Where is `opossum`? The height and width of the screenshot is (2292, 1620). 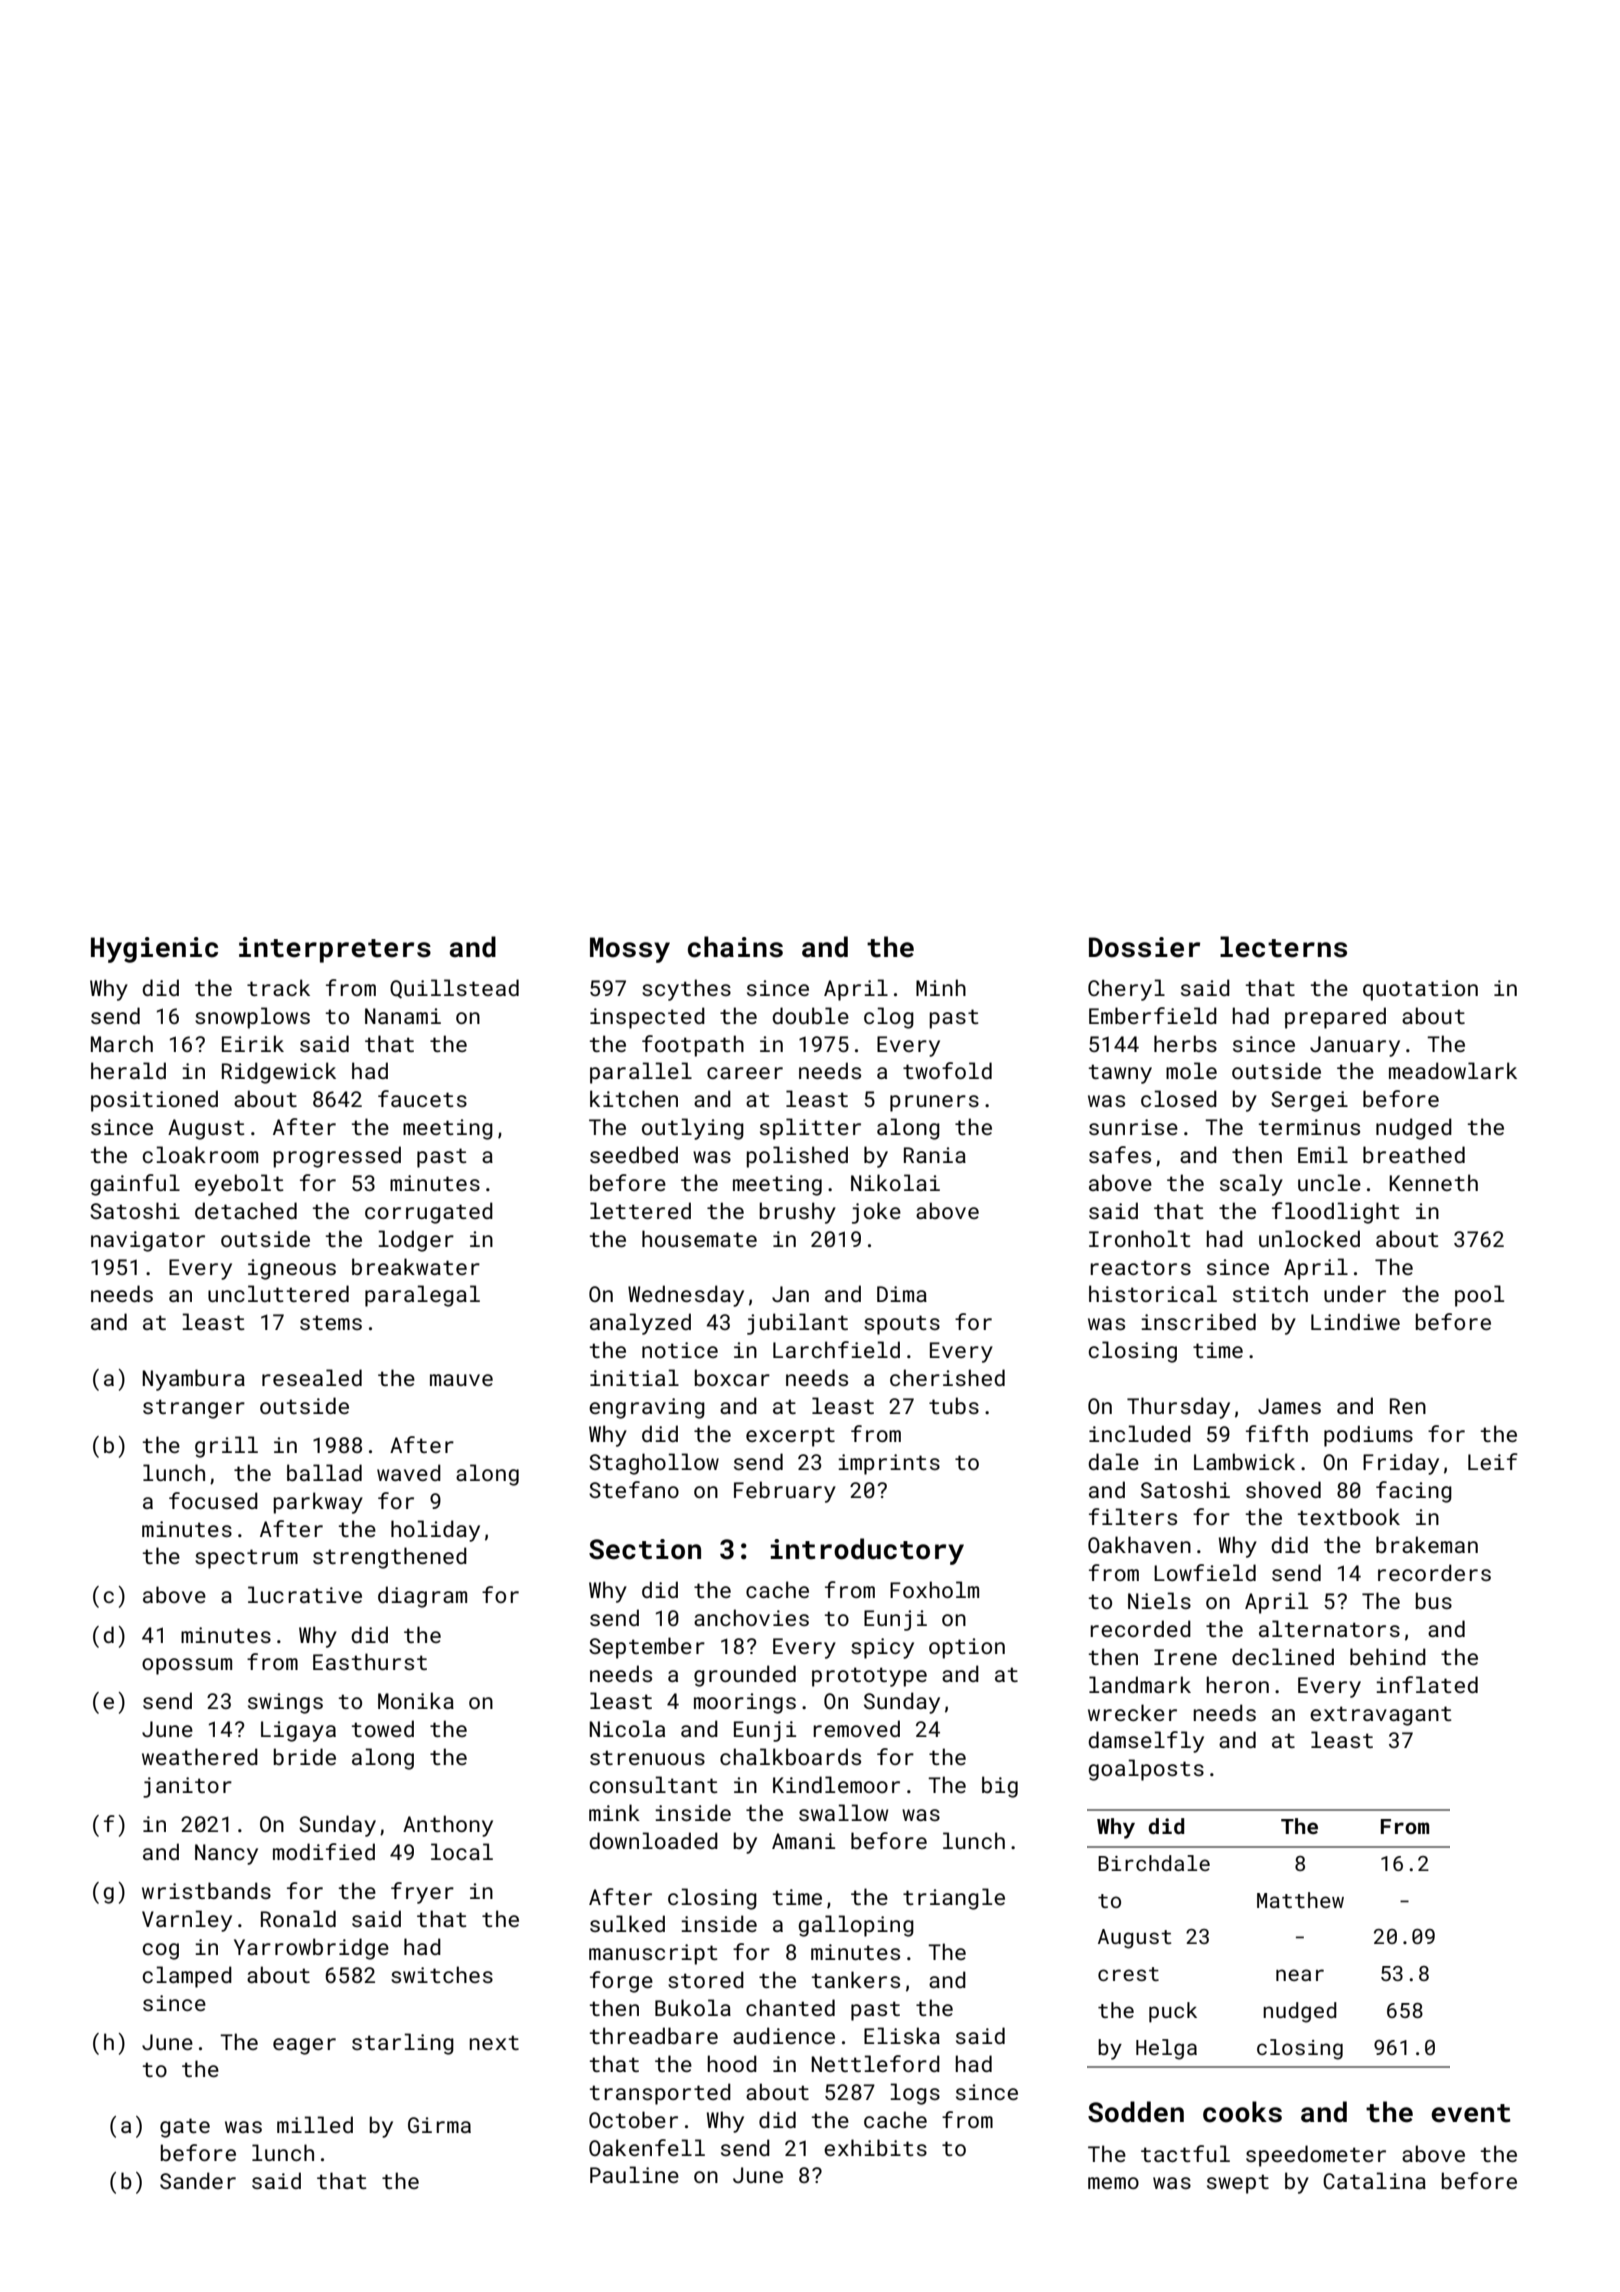 opossum is located at coordinates (187, 1666).
